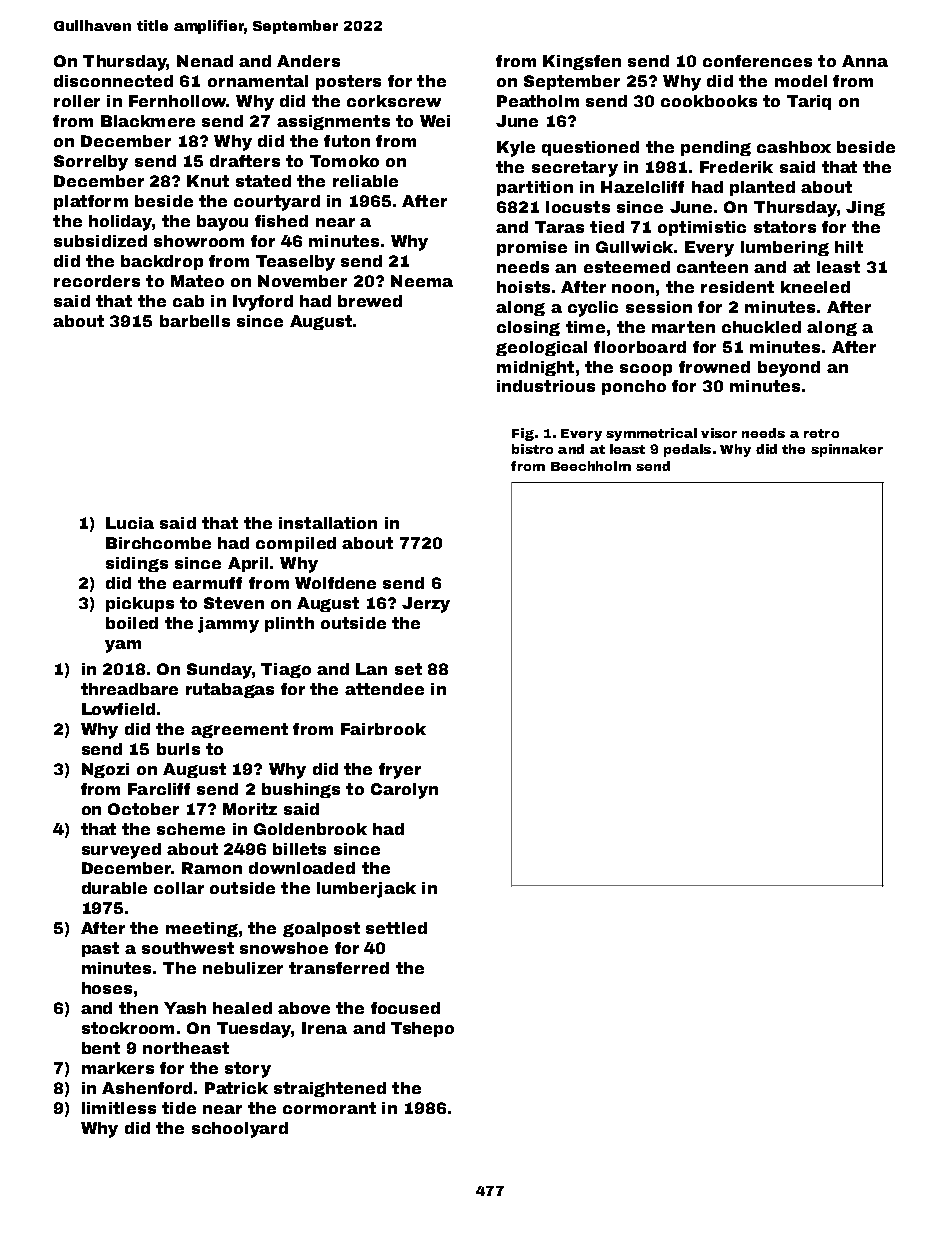 Image resolution: width=952 pixels, height=1233 pixels. I want to click on Wolfdene, so click(335, 583).
